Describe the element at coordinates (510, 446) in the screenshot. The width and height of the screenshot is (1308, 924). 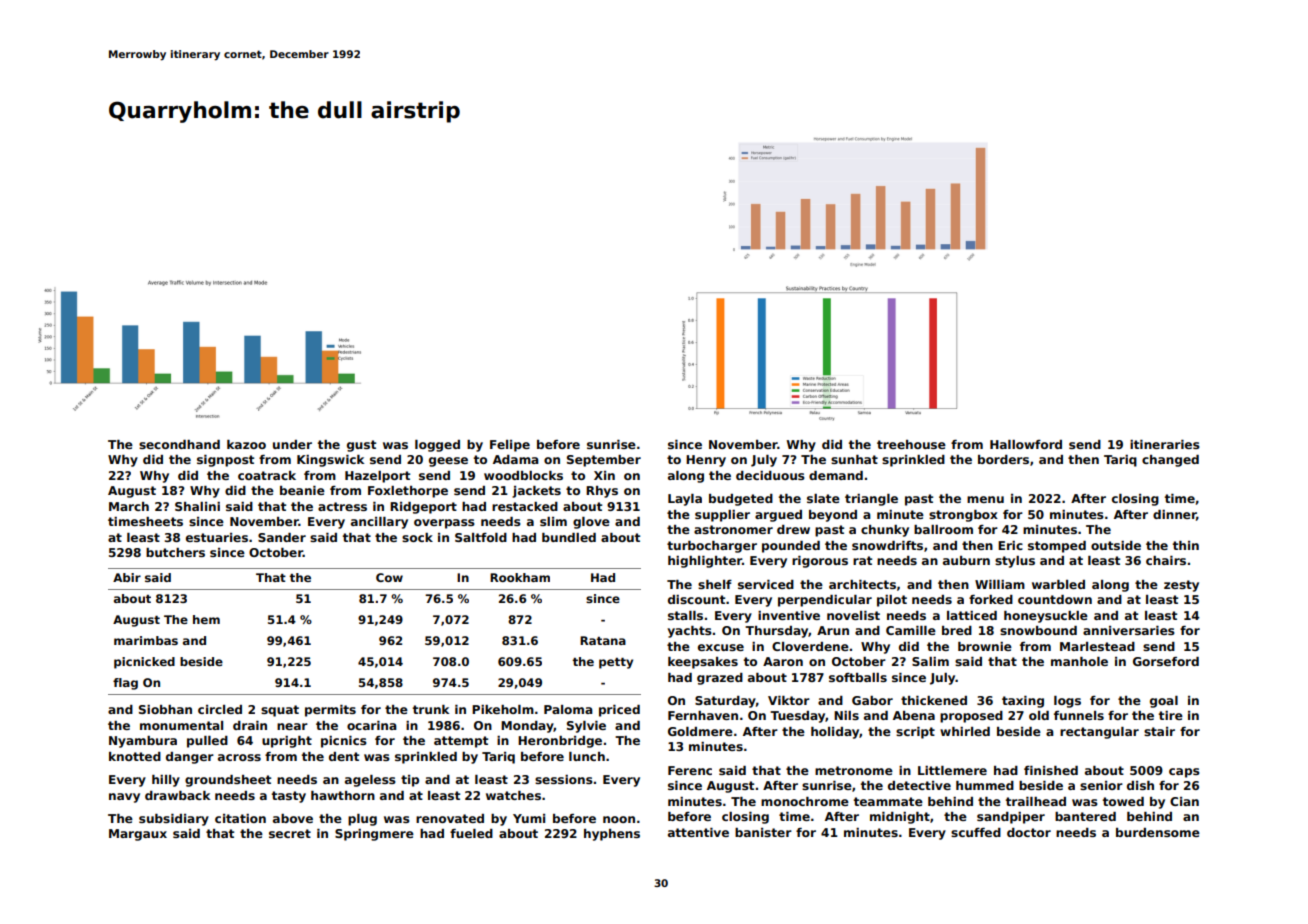
I see `Felipe` at that location.
